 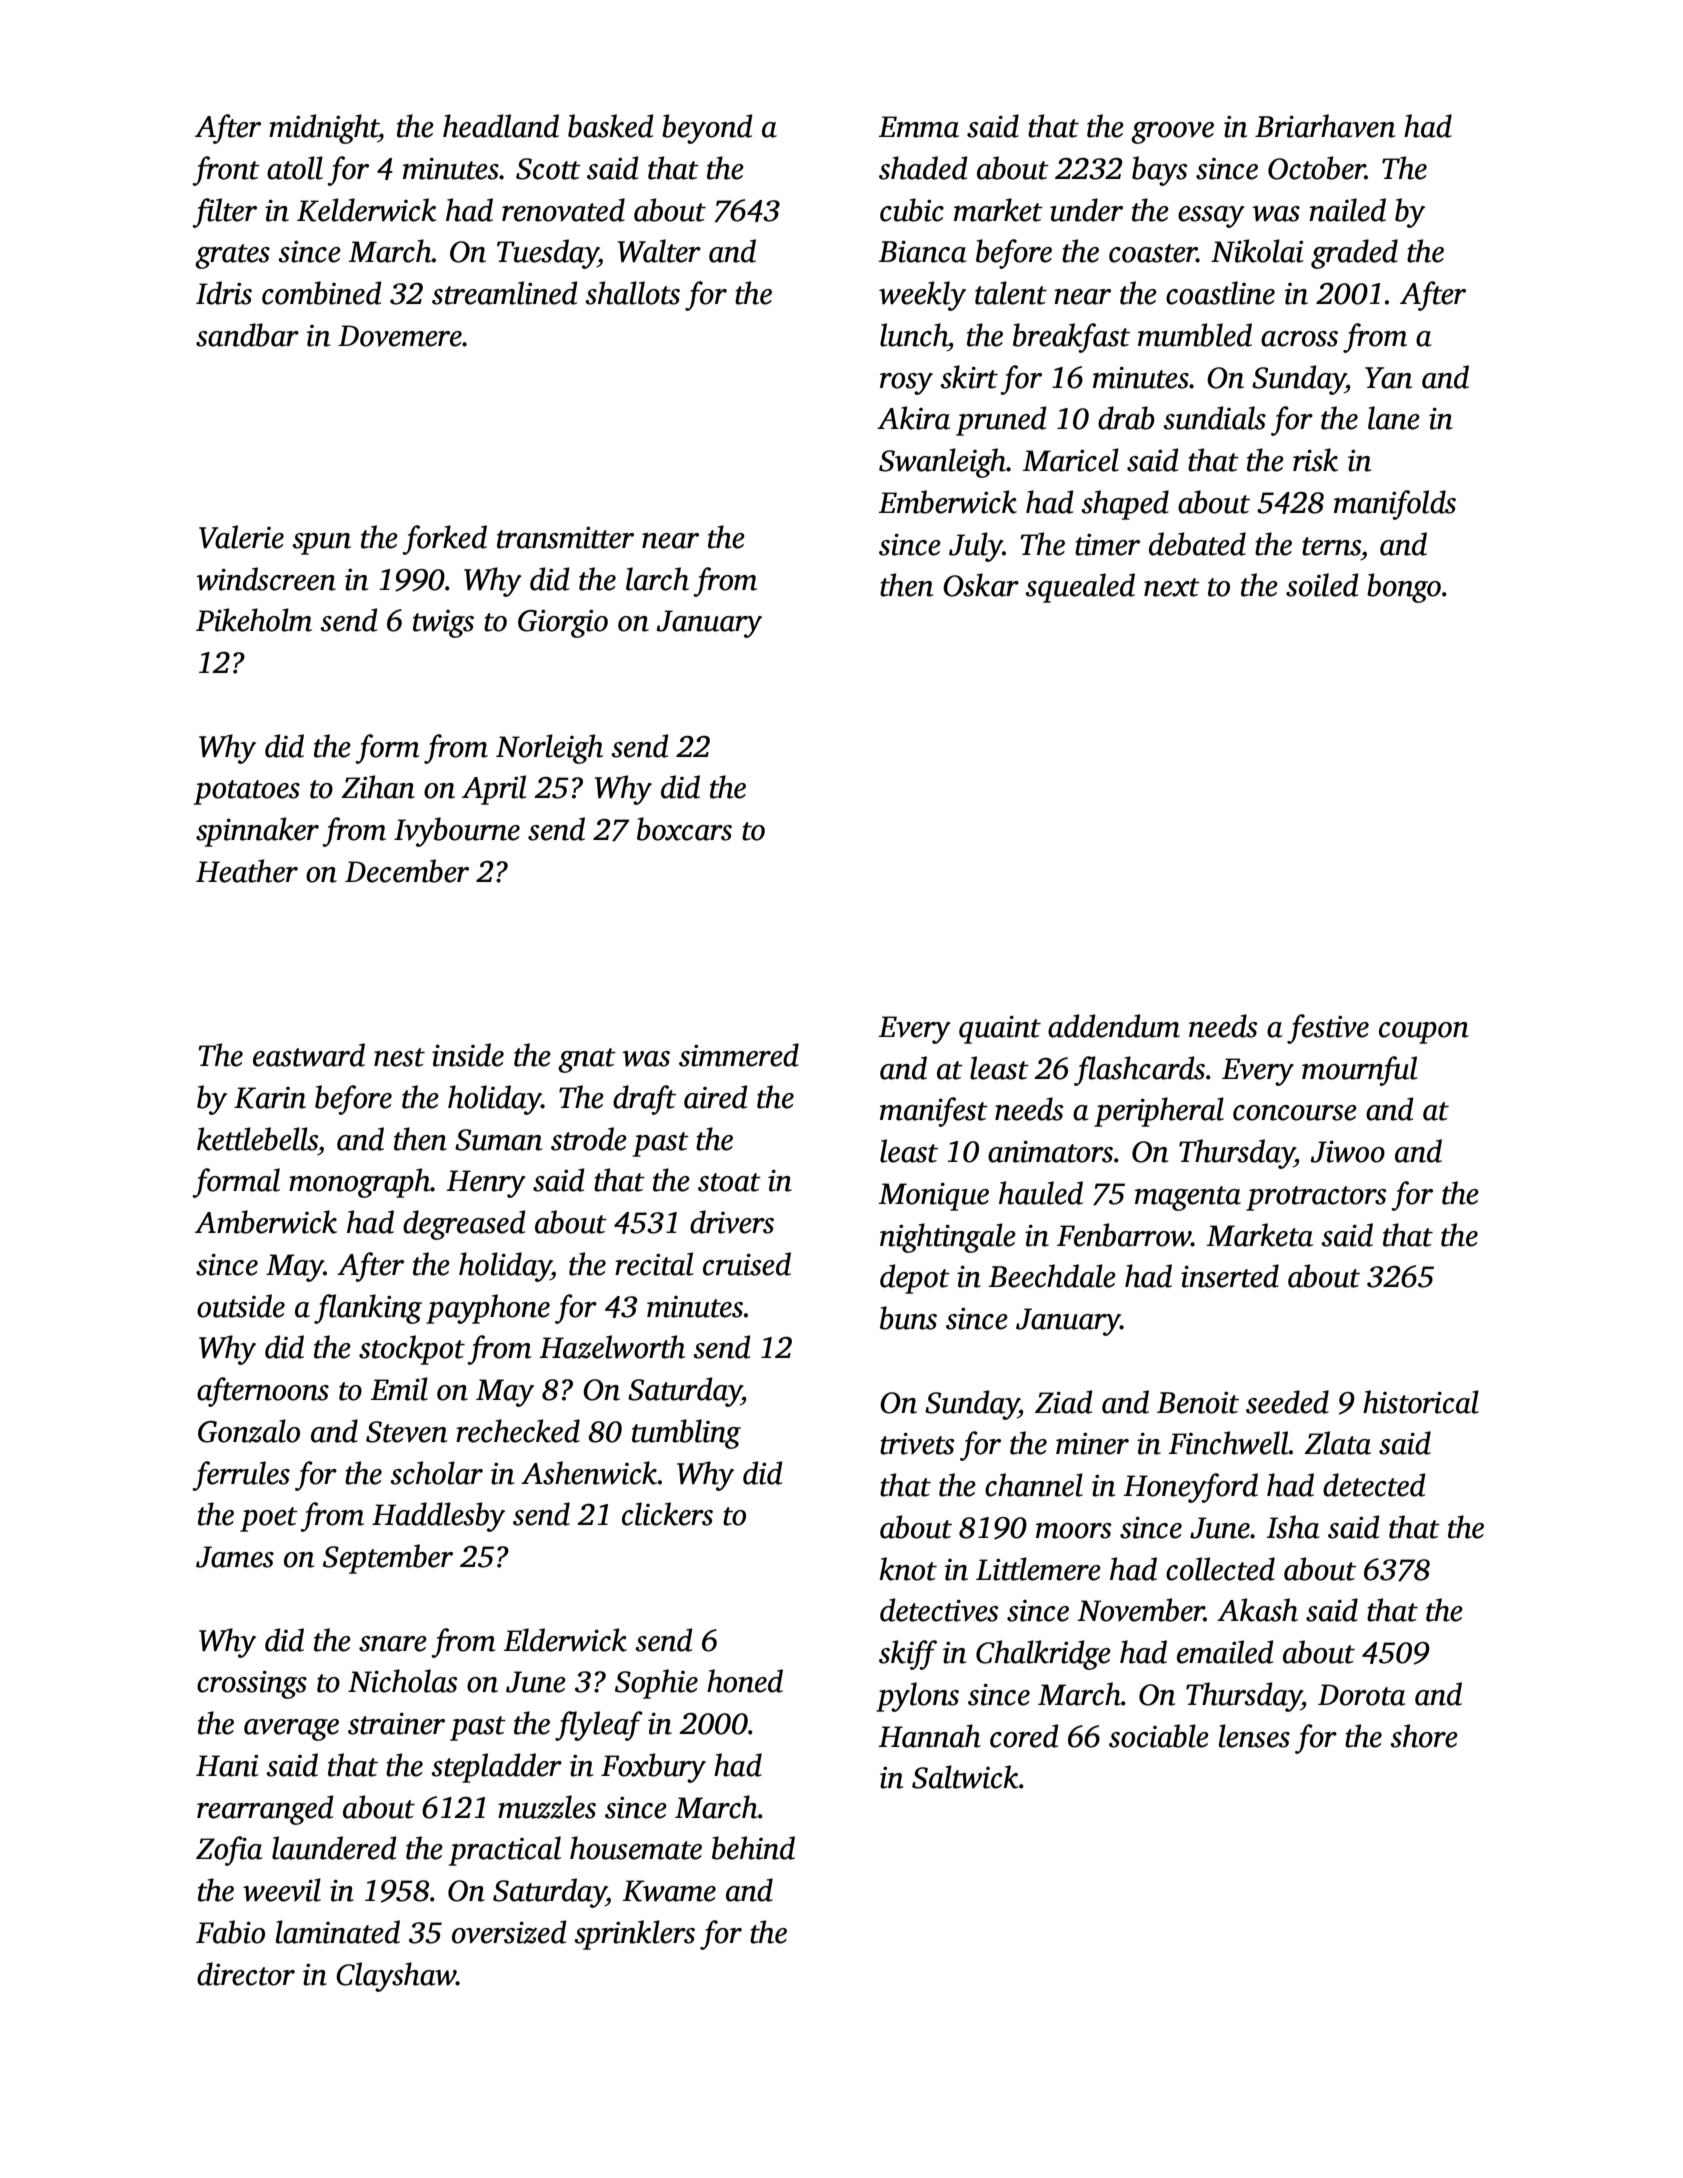 I want to click on crossings, so click(x=252, y=1685).
